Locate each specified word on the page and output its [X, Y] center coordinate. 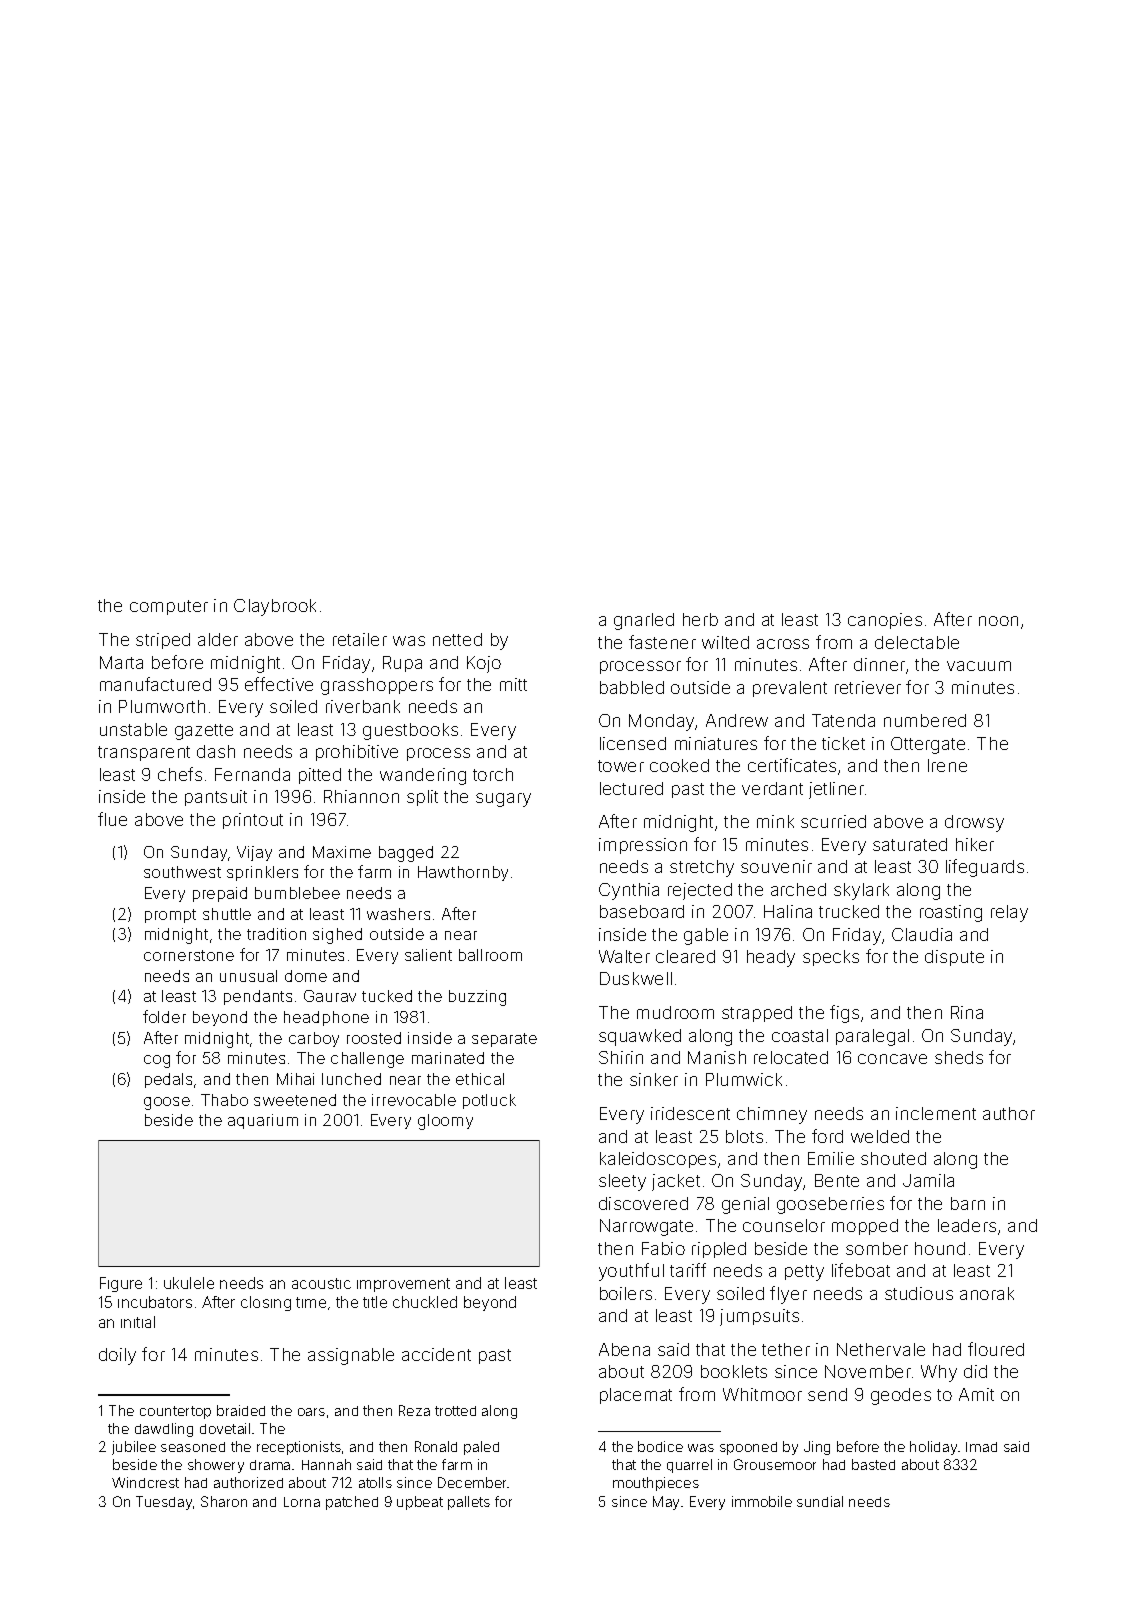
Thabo [224, 1100]
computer [169, 607]
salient [428, 955]
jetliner [836, 790]
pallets [469, 1503]
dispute [954, 958]
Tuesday [164, 1503]
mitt [513, 684]
